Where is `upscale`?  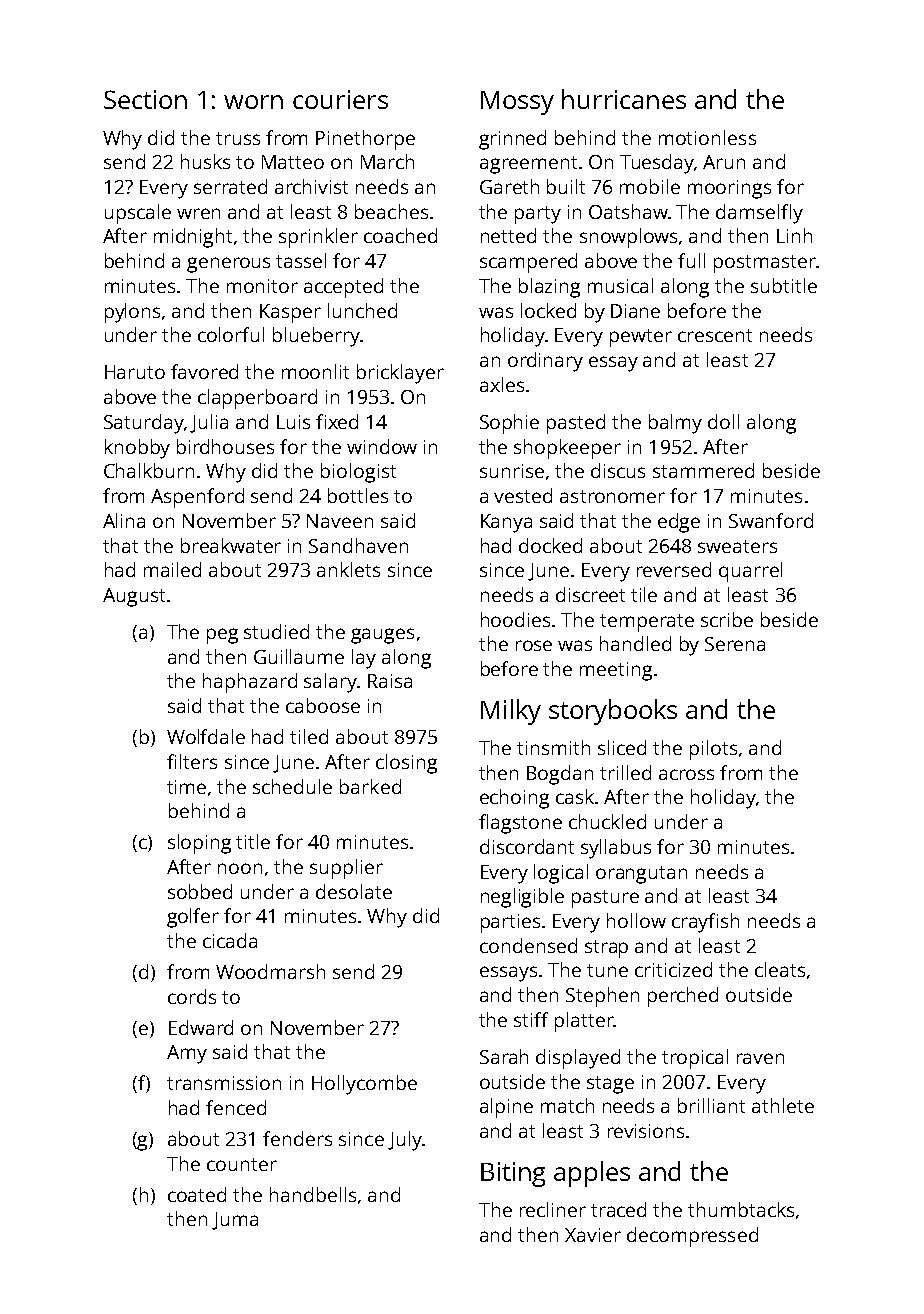 upscale is located at coordinates (138, 214).
